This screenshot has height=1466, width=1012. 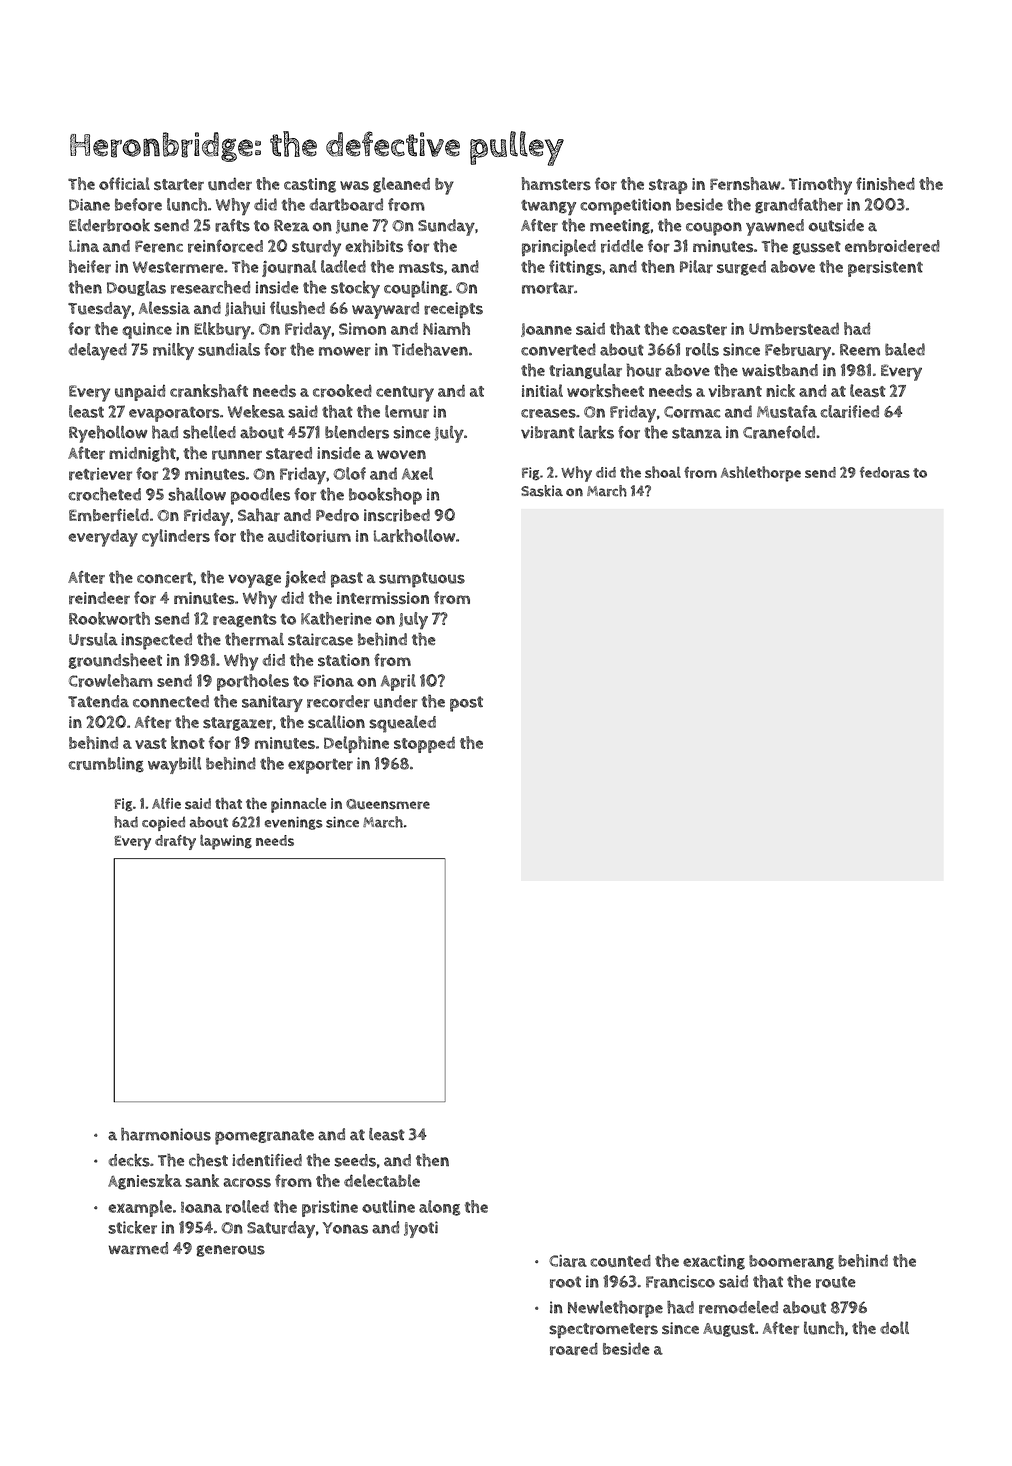 What do you see at coordinates (171, 701) in the screenshot?
I see `connected` at bounding box center [171, 701].
